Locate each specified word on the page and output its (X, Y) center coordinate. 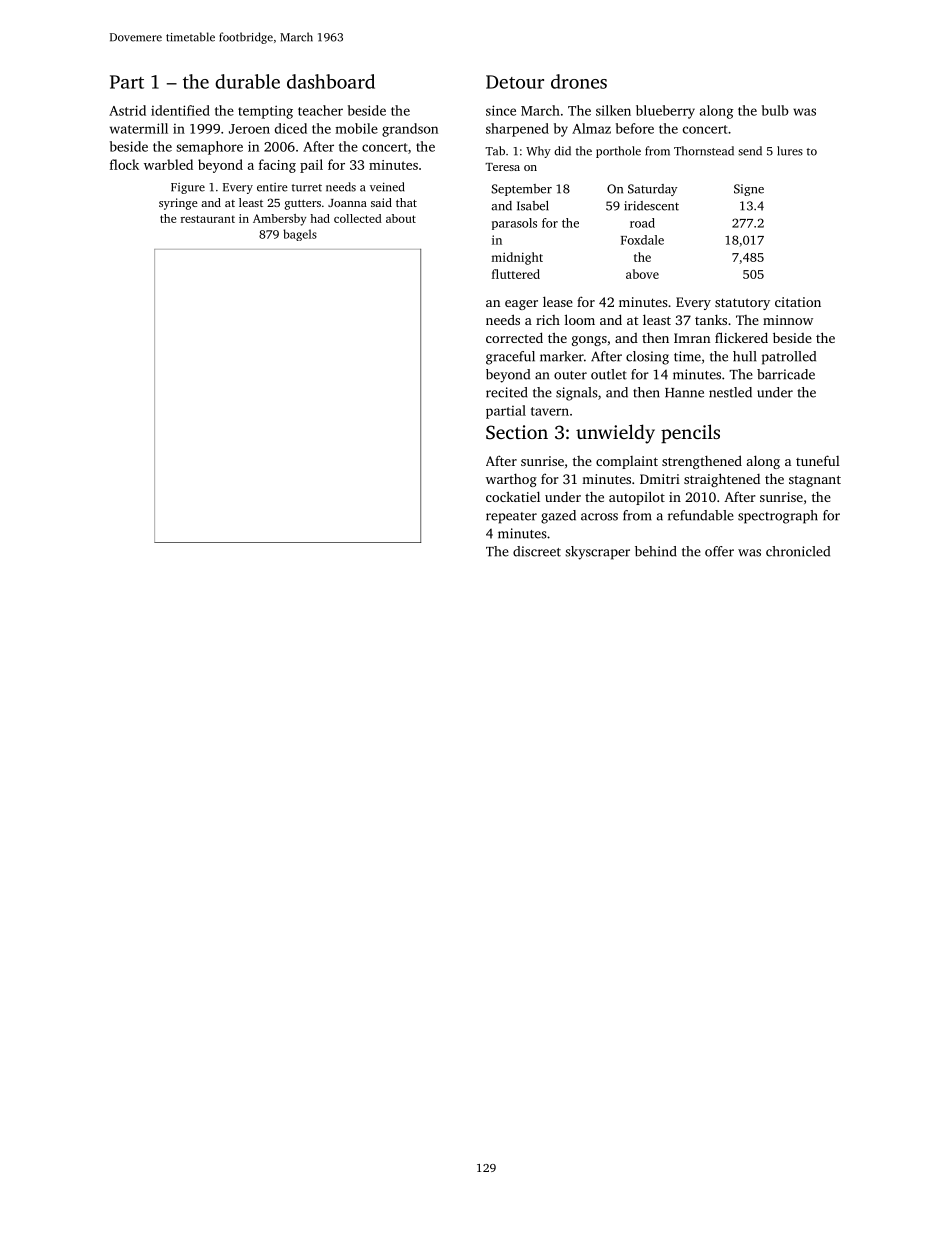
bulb (775, 110)
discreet (537, 551)
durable (247, 81)
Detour (515, 82)
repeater (511, 518)
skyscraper (597, 553)
